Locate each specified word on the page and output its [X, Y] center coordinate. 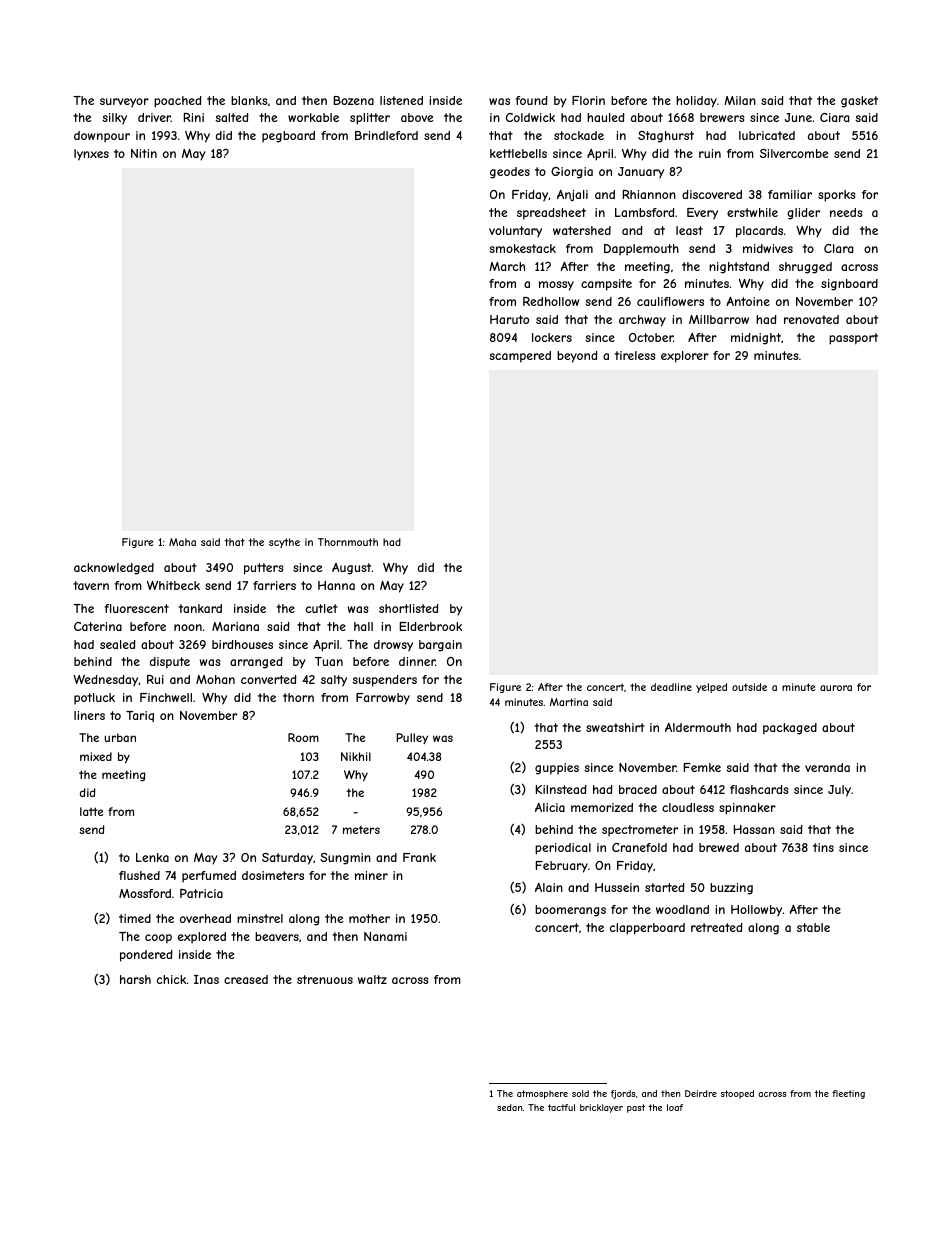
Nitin [144, 153]
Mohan [215, 679]
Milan [740, 100]
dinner [417, 661]
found [531, 100]
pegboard [288, 137]
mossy [556, 286]
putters [263, 569]
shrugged [805, 268]
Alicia [550, 807]
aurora [836, 688]
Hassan [754, 829]
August [351, 569]
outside [749, 687]
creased [246, 979]
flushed [139, 875]
